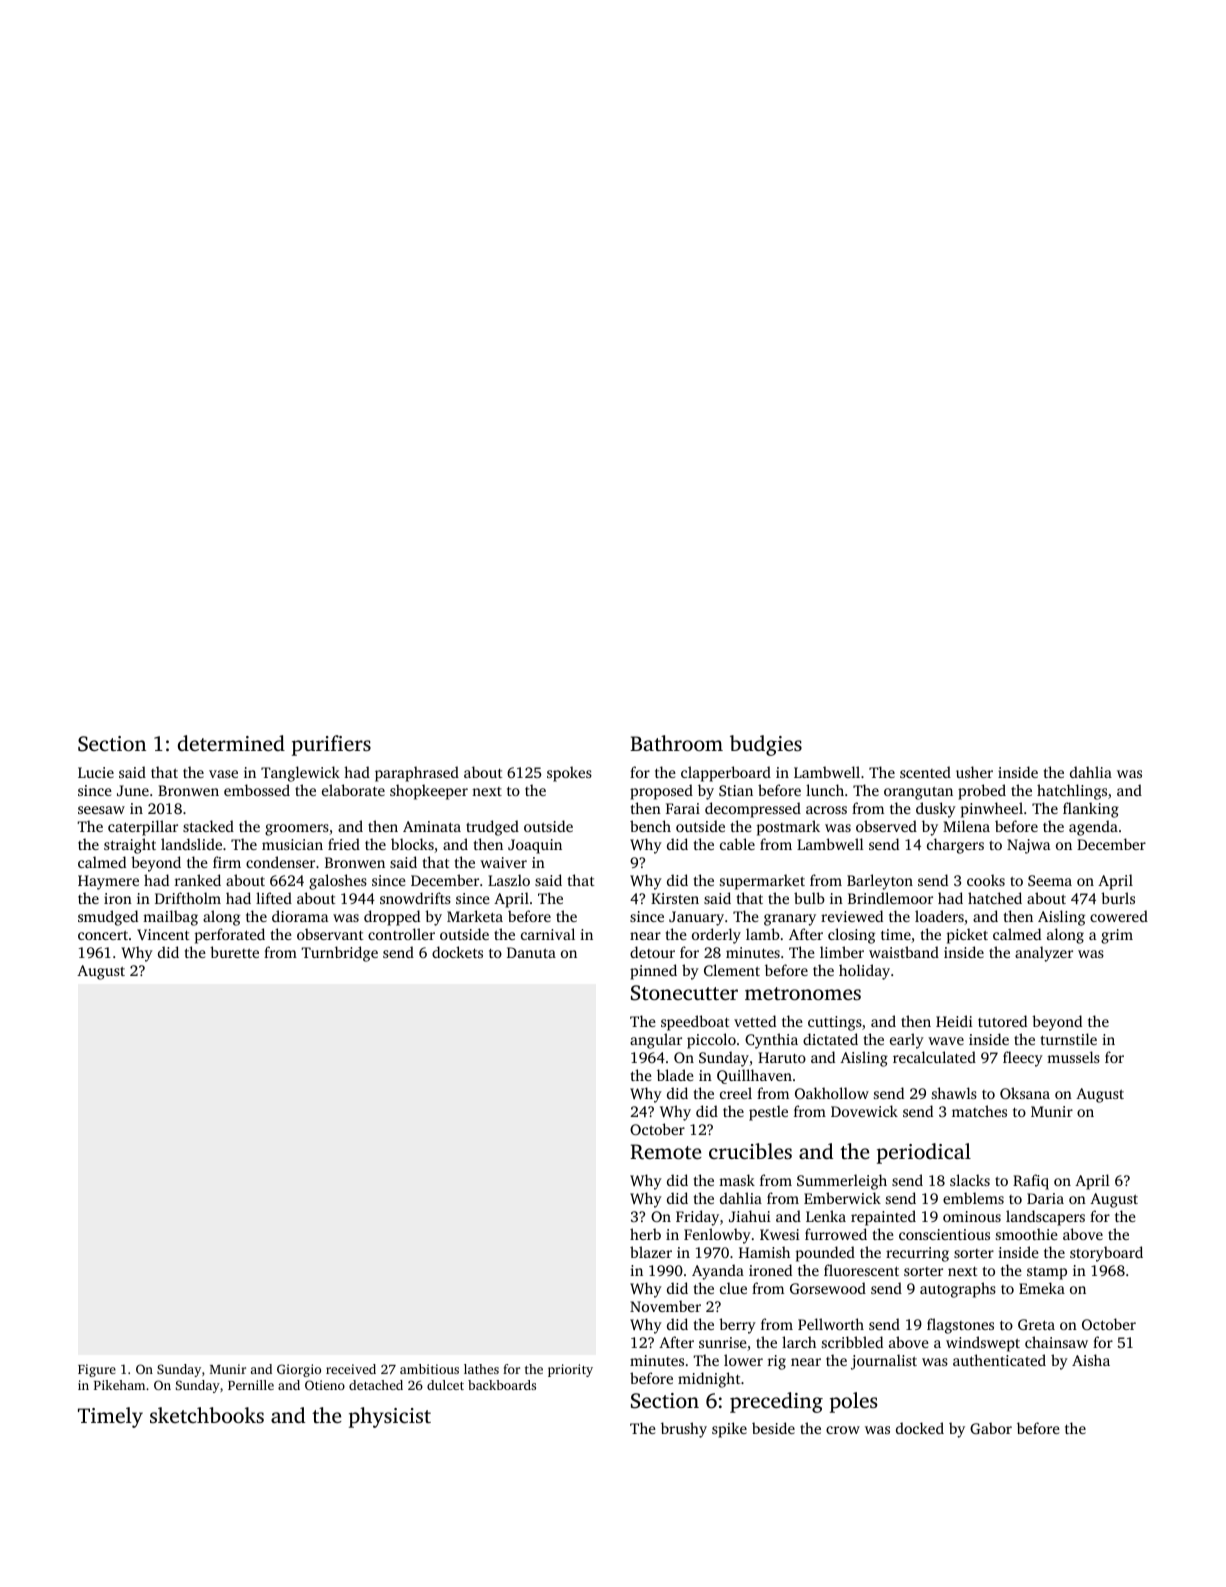 The width and height of the screenshot is (1226, 1587). What do you see at coordinates (666, 1152) in the screenshot?
I see `Remote` at bounding box center [666, 1152].
